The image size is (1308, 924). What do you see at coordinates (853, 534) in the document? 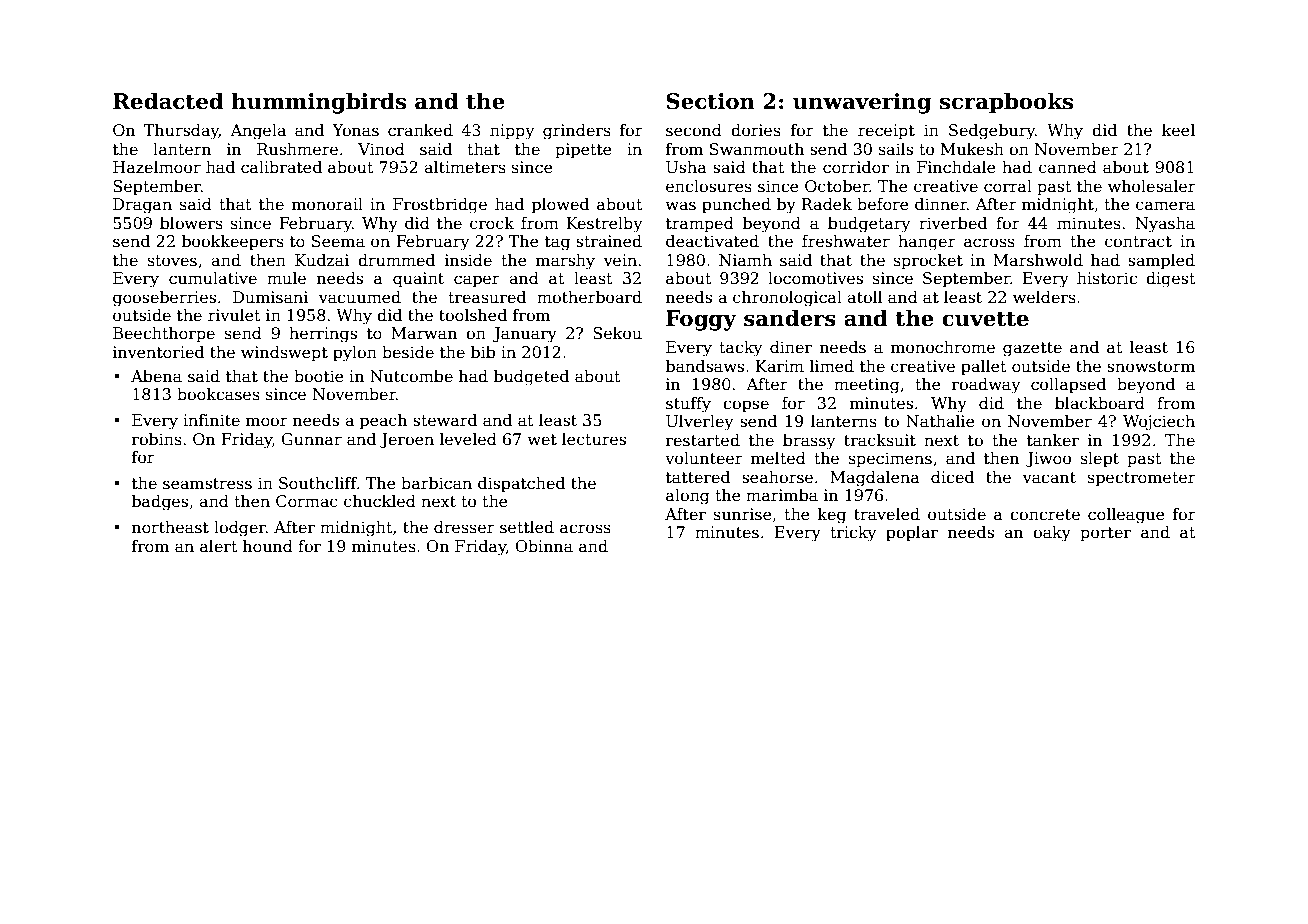
I see `tricky` at bounding box center [853, 534].
